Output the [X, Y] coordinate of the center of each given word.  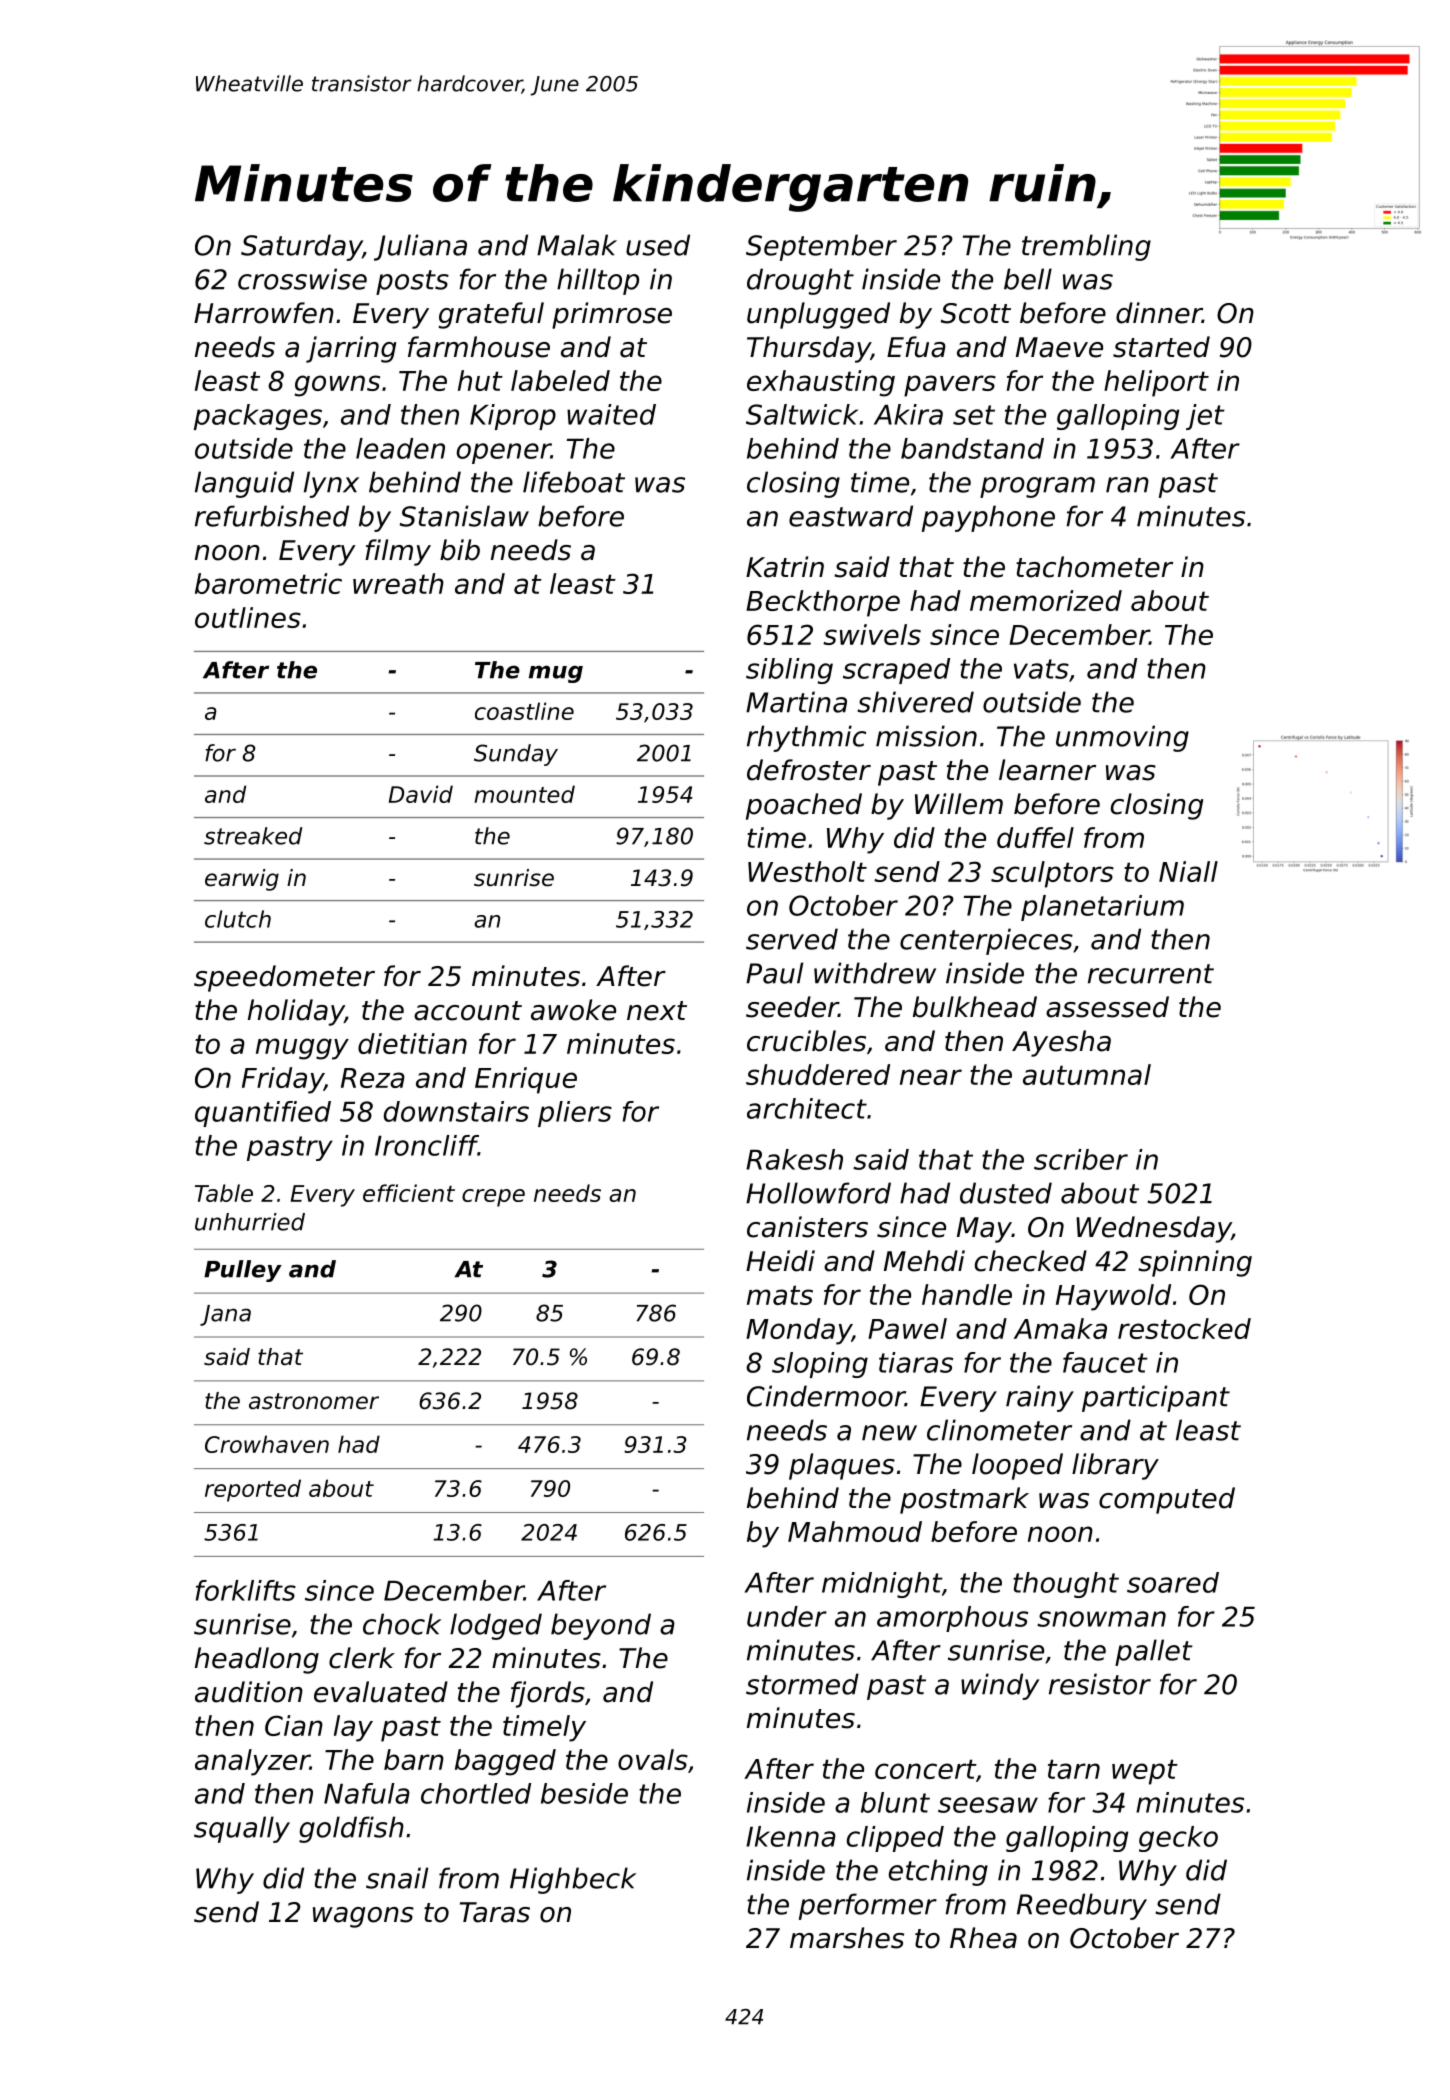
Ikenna [791, 1836]
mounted [524, 794]
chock [402, 1624]
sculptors [1052, 874]
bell [1028, 279]
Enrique [526, 1080]
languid [244, 484]
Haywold [1113, 1297]
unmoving [1122, 738]
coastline [524, 711]
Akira [908, 414]
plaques [842, 1466]
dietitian [412, 1043]
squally [242, 1829]
